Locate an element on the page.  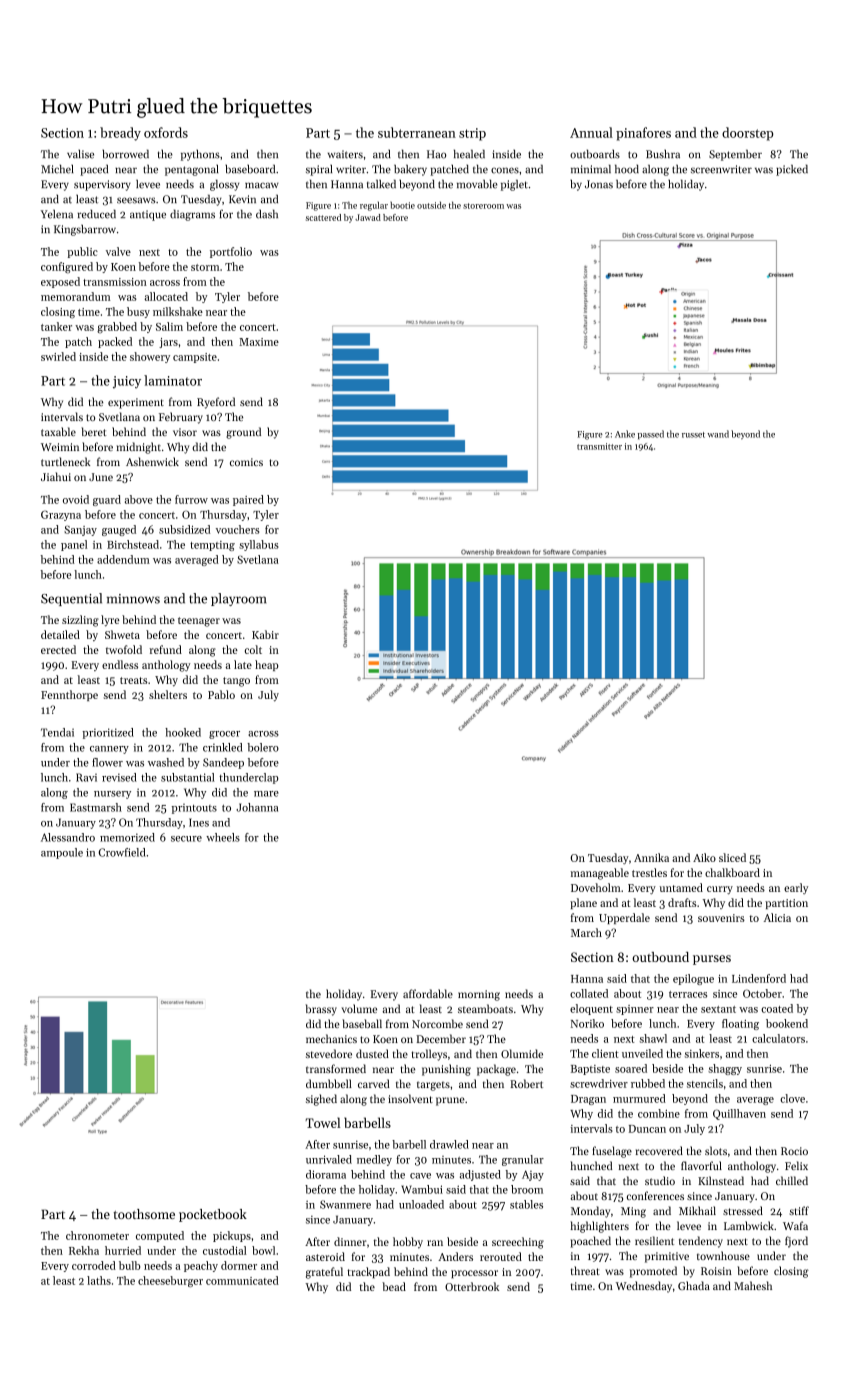
sliced is located at coordinates (732, 857).
